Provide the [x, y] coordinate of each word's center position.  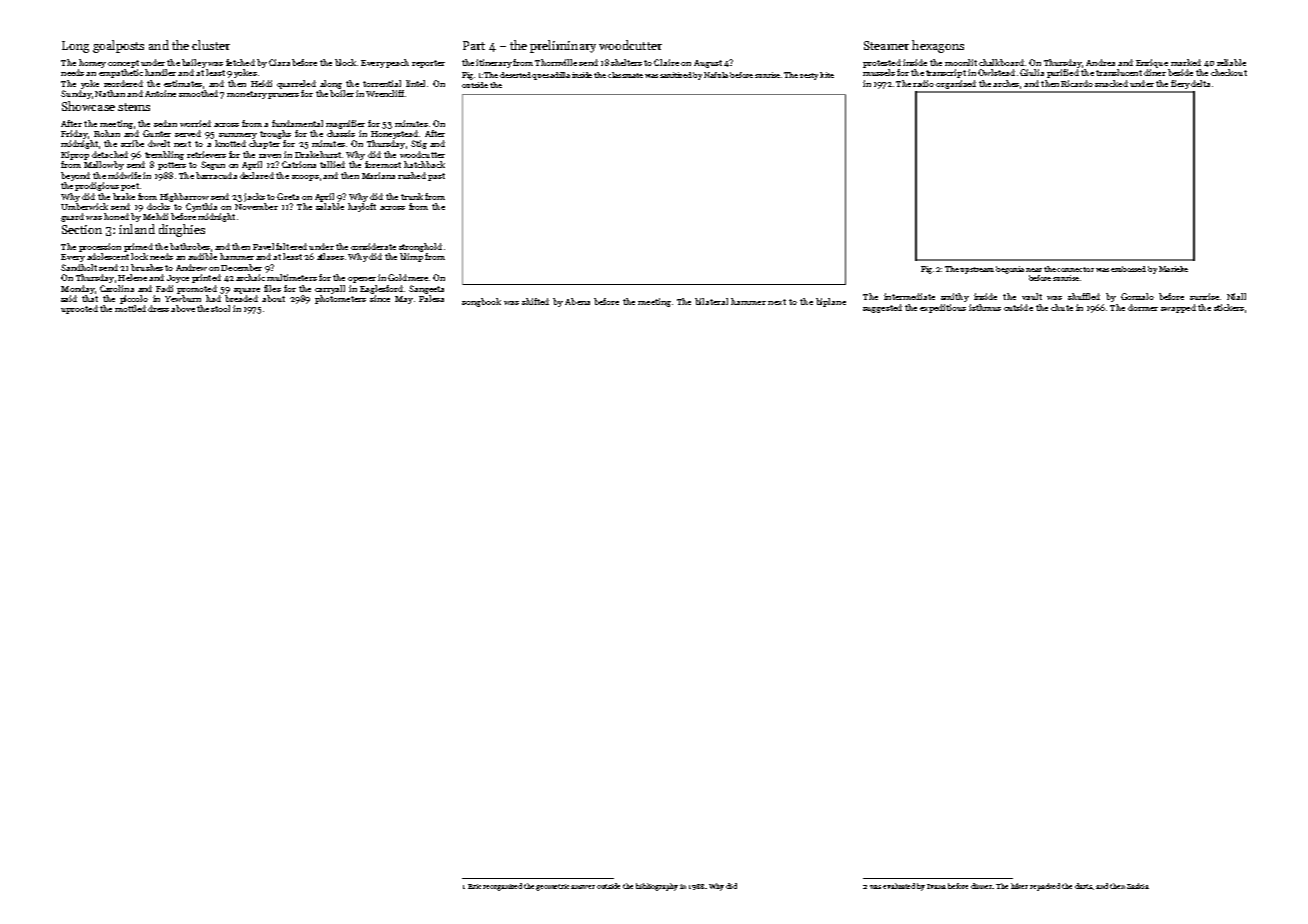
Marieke [1173, 269]
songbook [481, 302]
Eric [474, 886]
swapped [1178, 308]
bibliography [657, 887]
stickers [1229, 307]
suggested [882, 308]
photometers [340, 299]
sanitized [676, 75]
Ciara [279, 62]
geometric [552, 887]
